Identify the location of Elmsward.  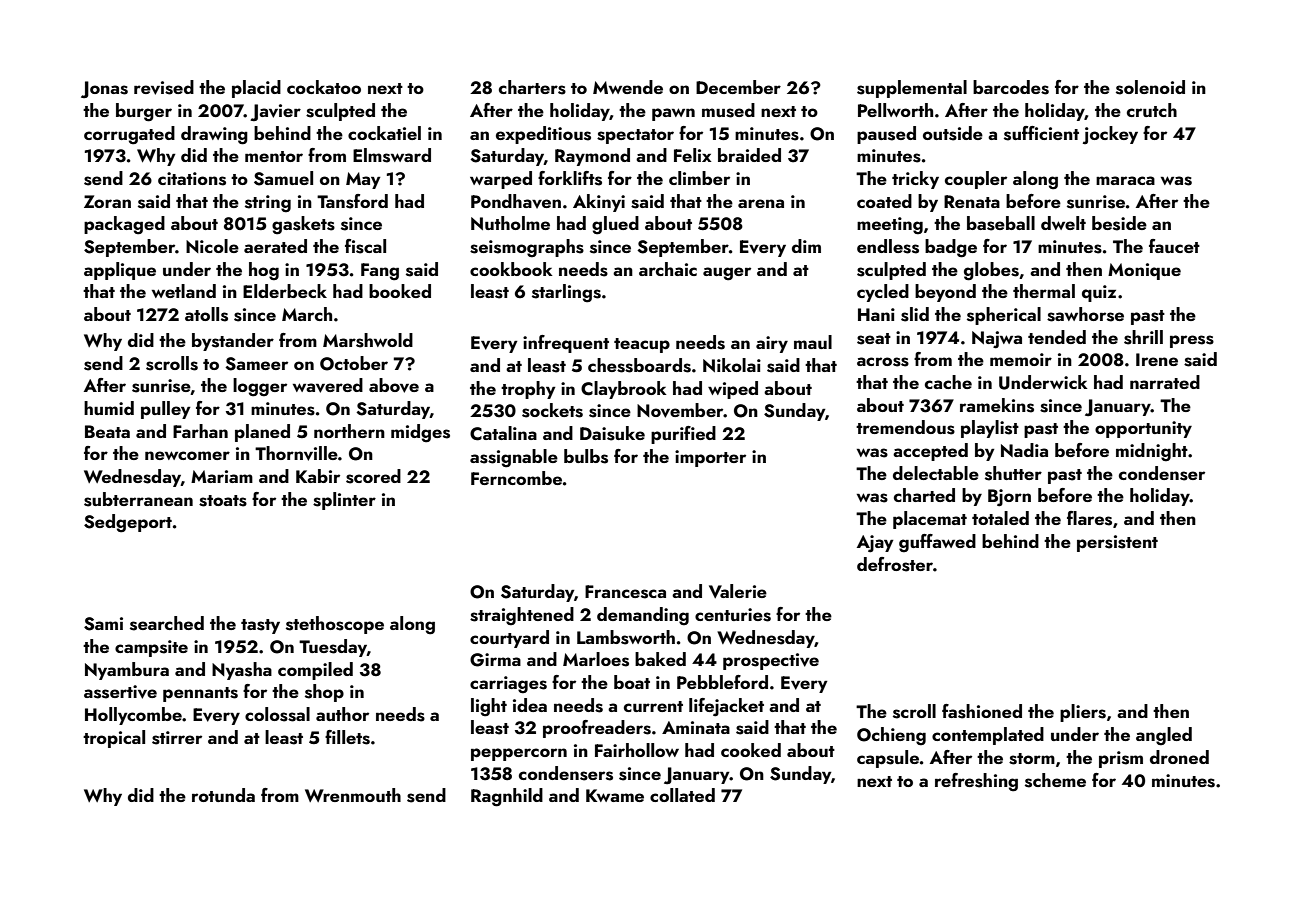
(392, 155).
